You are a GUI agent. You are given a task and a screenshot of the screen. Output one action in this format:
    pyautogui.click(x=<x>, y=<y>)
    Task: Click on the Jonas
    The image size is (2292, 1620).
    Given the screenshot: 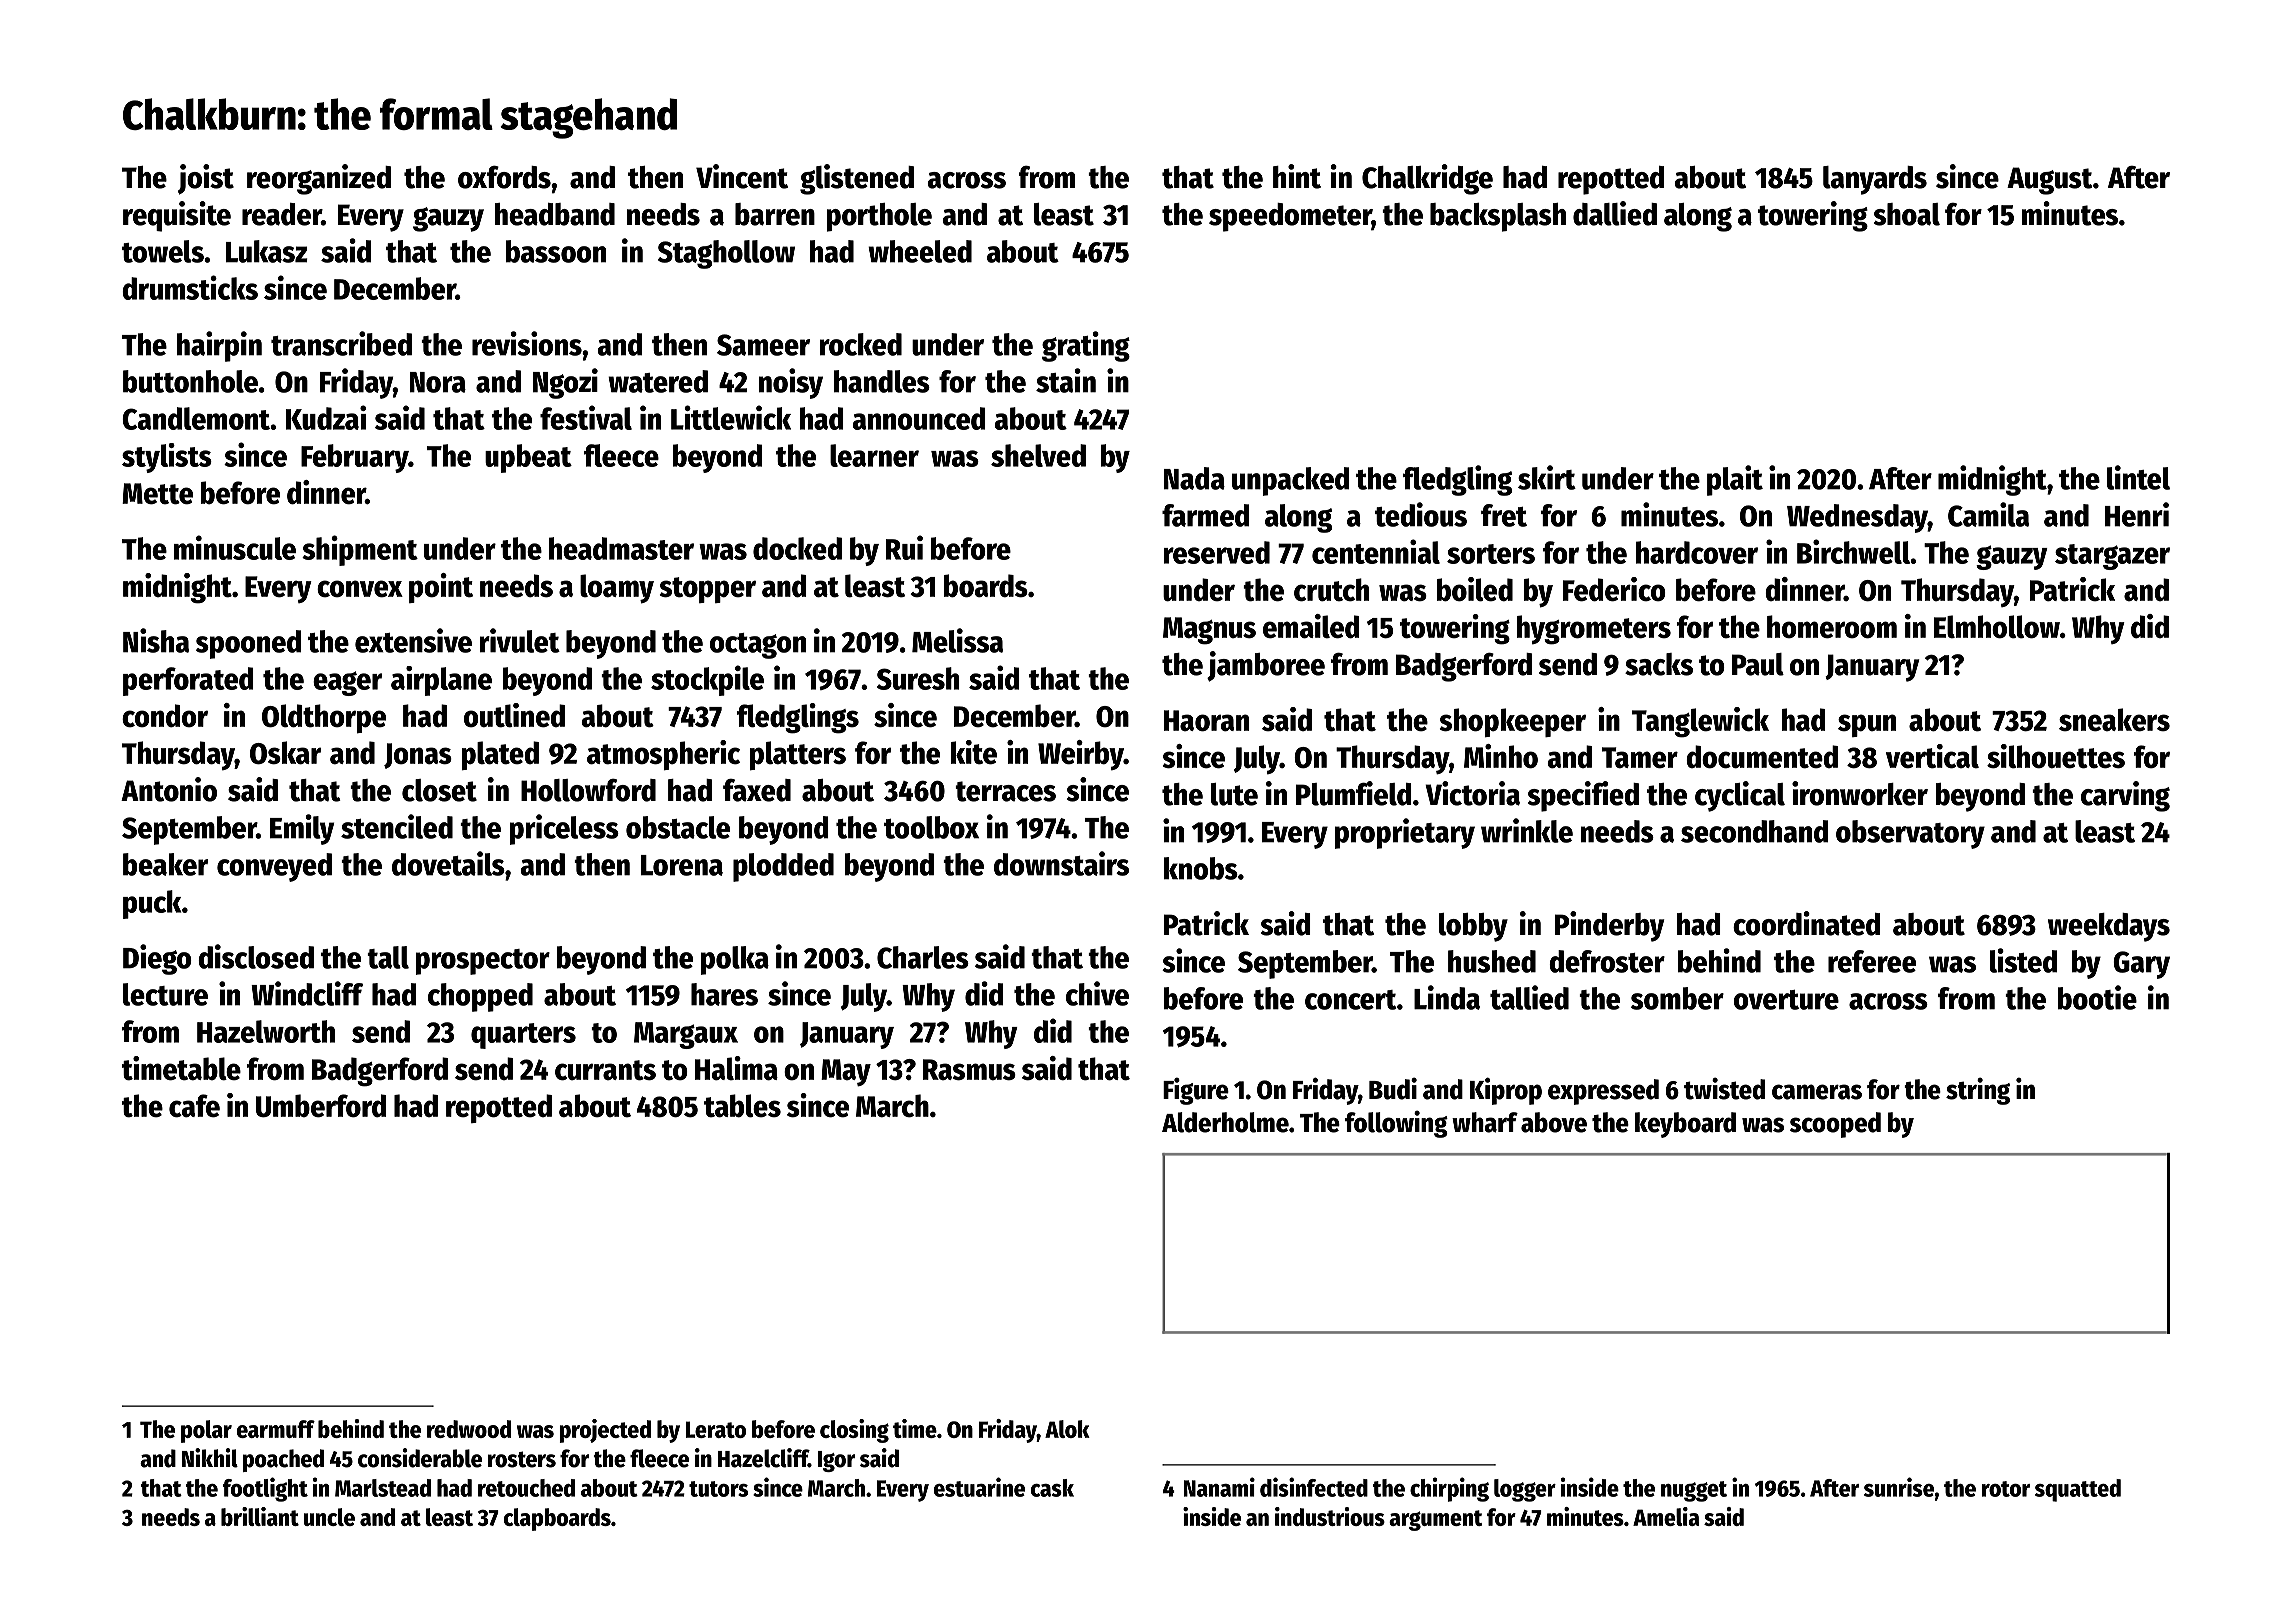 What is the action you would take?
    pyautogui.click(x=418, y=756)
